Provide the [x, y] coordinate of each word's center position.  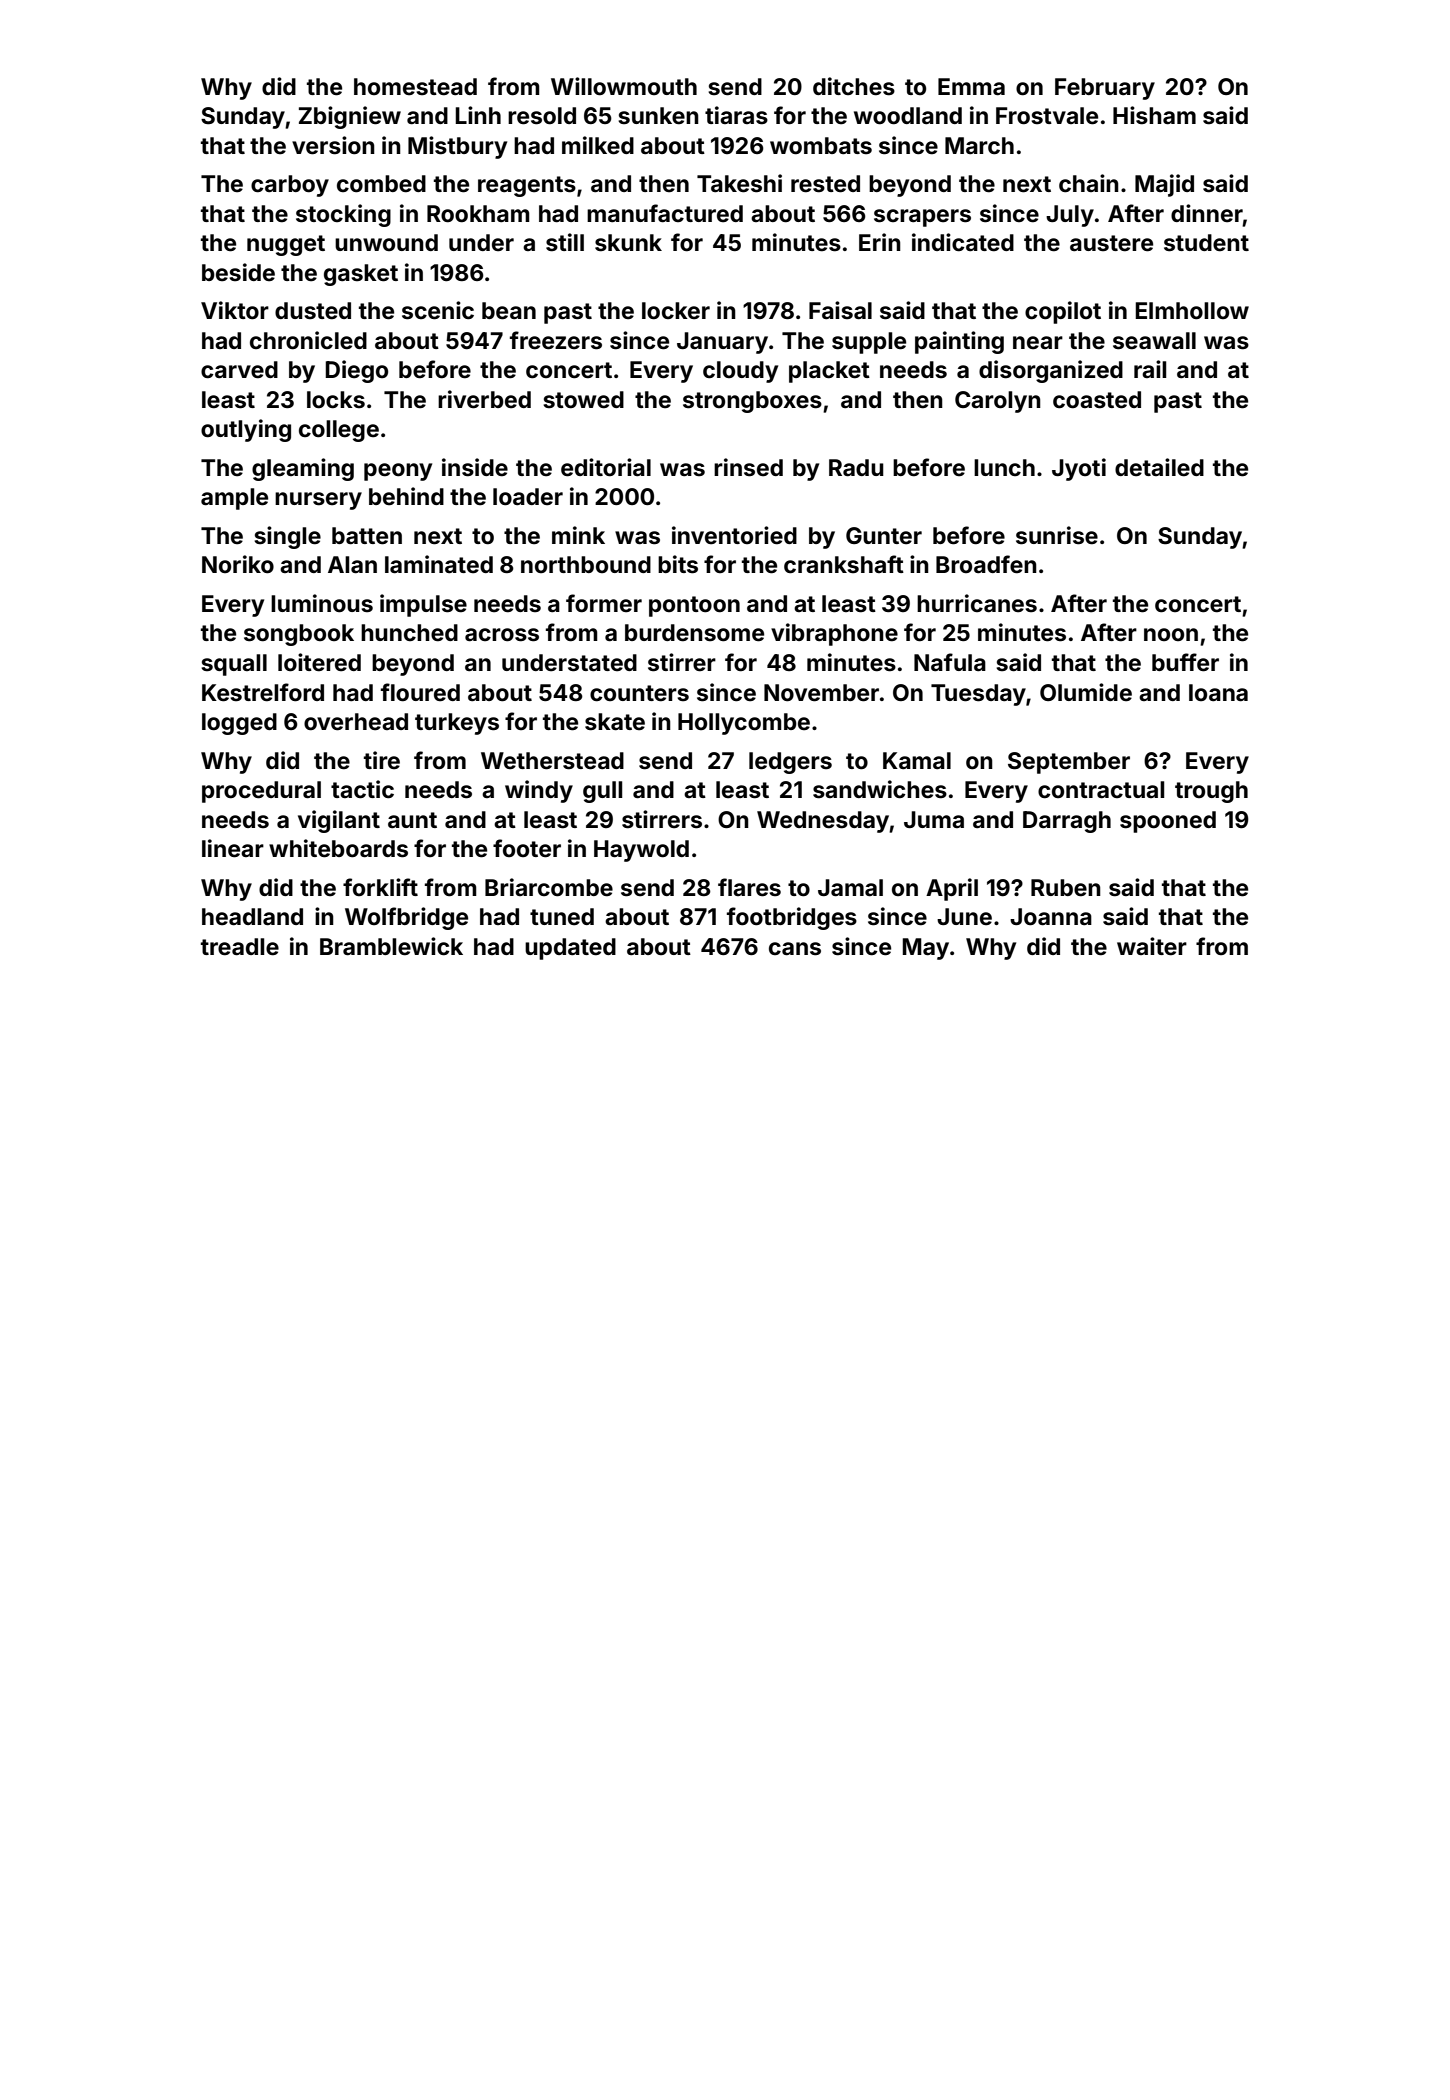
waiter [1152, 946]
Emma [971, 86]
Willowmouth [624, 86]
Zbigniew [350, 117]
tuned [562, 917]
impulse [423, 605]
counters [639, 693]
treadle [240, 947]
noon [1171, 634]
